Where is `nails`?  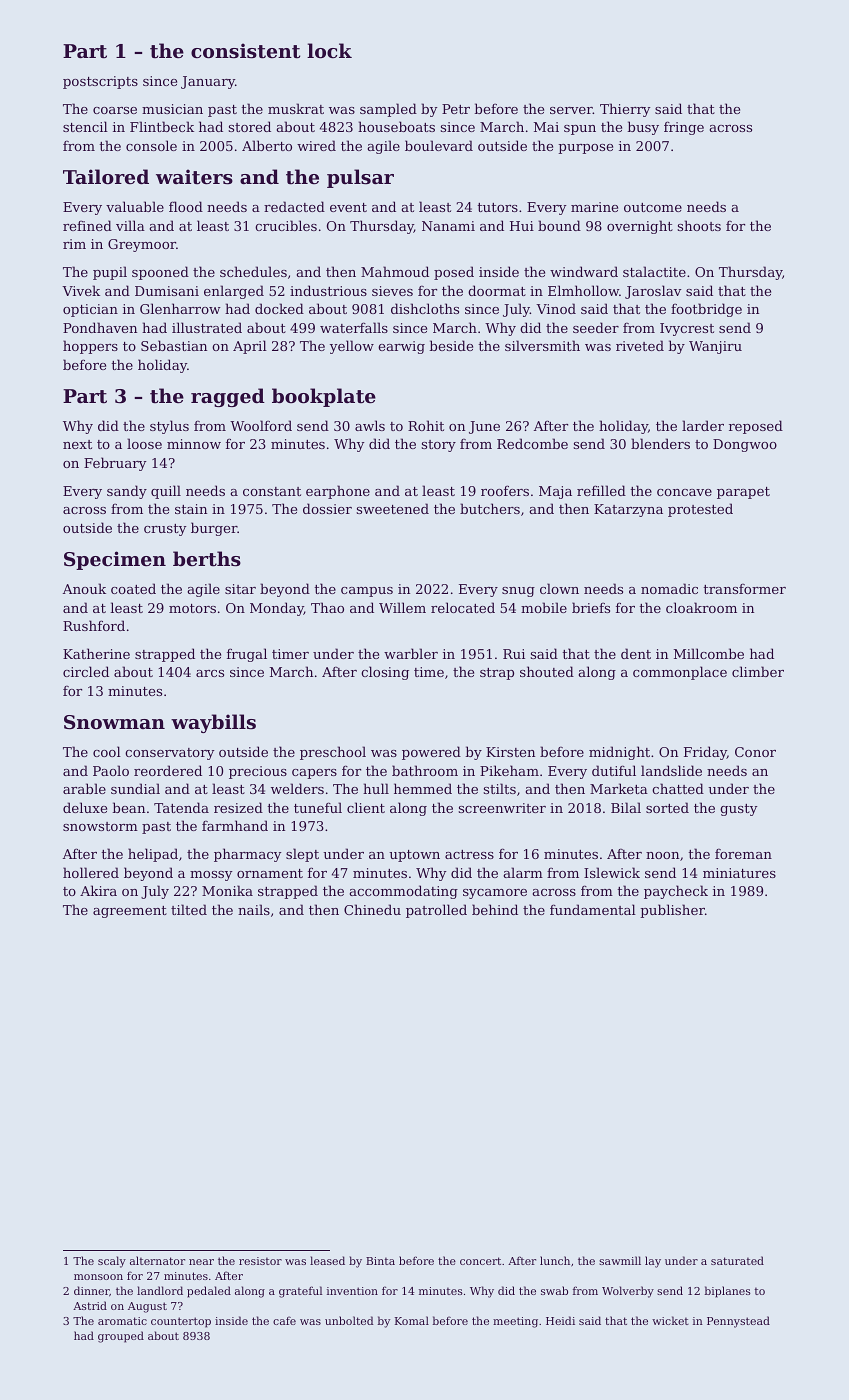
nails is located at coordinates (254, 909).
